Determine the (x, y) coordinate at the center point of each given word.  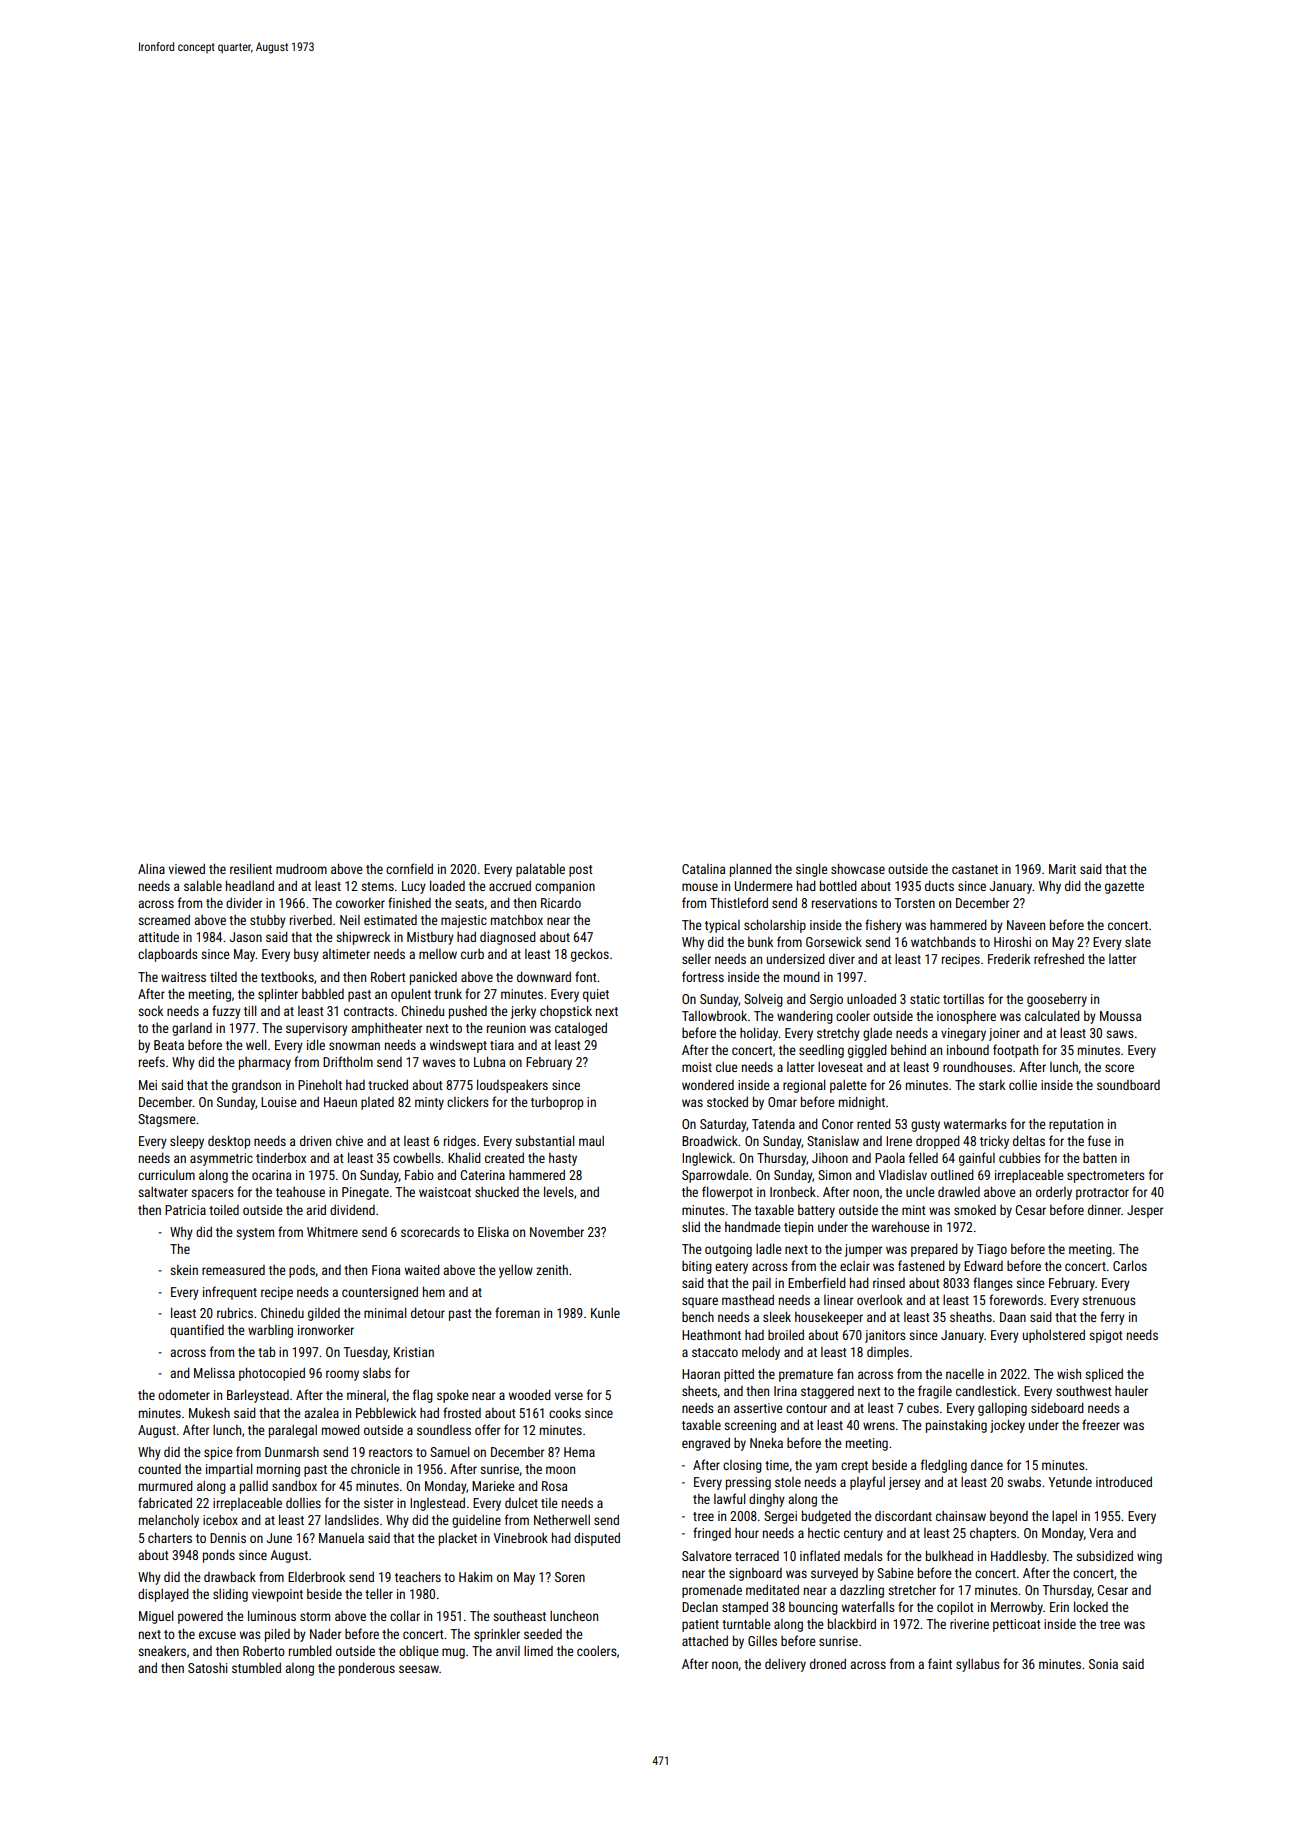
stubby (268, 921)
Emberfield (817, 1282)
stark (992, 1085)
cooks (565, 1412)
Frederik (1009, 959)
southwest (1084, 1391)
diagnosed (508, 938)
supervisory (317, 1029)
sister (378, 1503)
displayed (163, 1595)
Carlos (1130, 1265)
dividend (352, 1210)
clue (727, 1067)
